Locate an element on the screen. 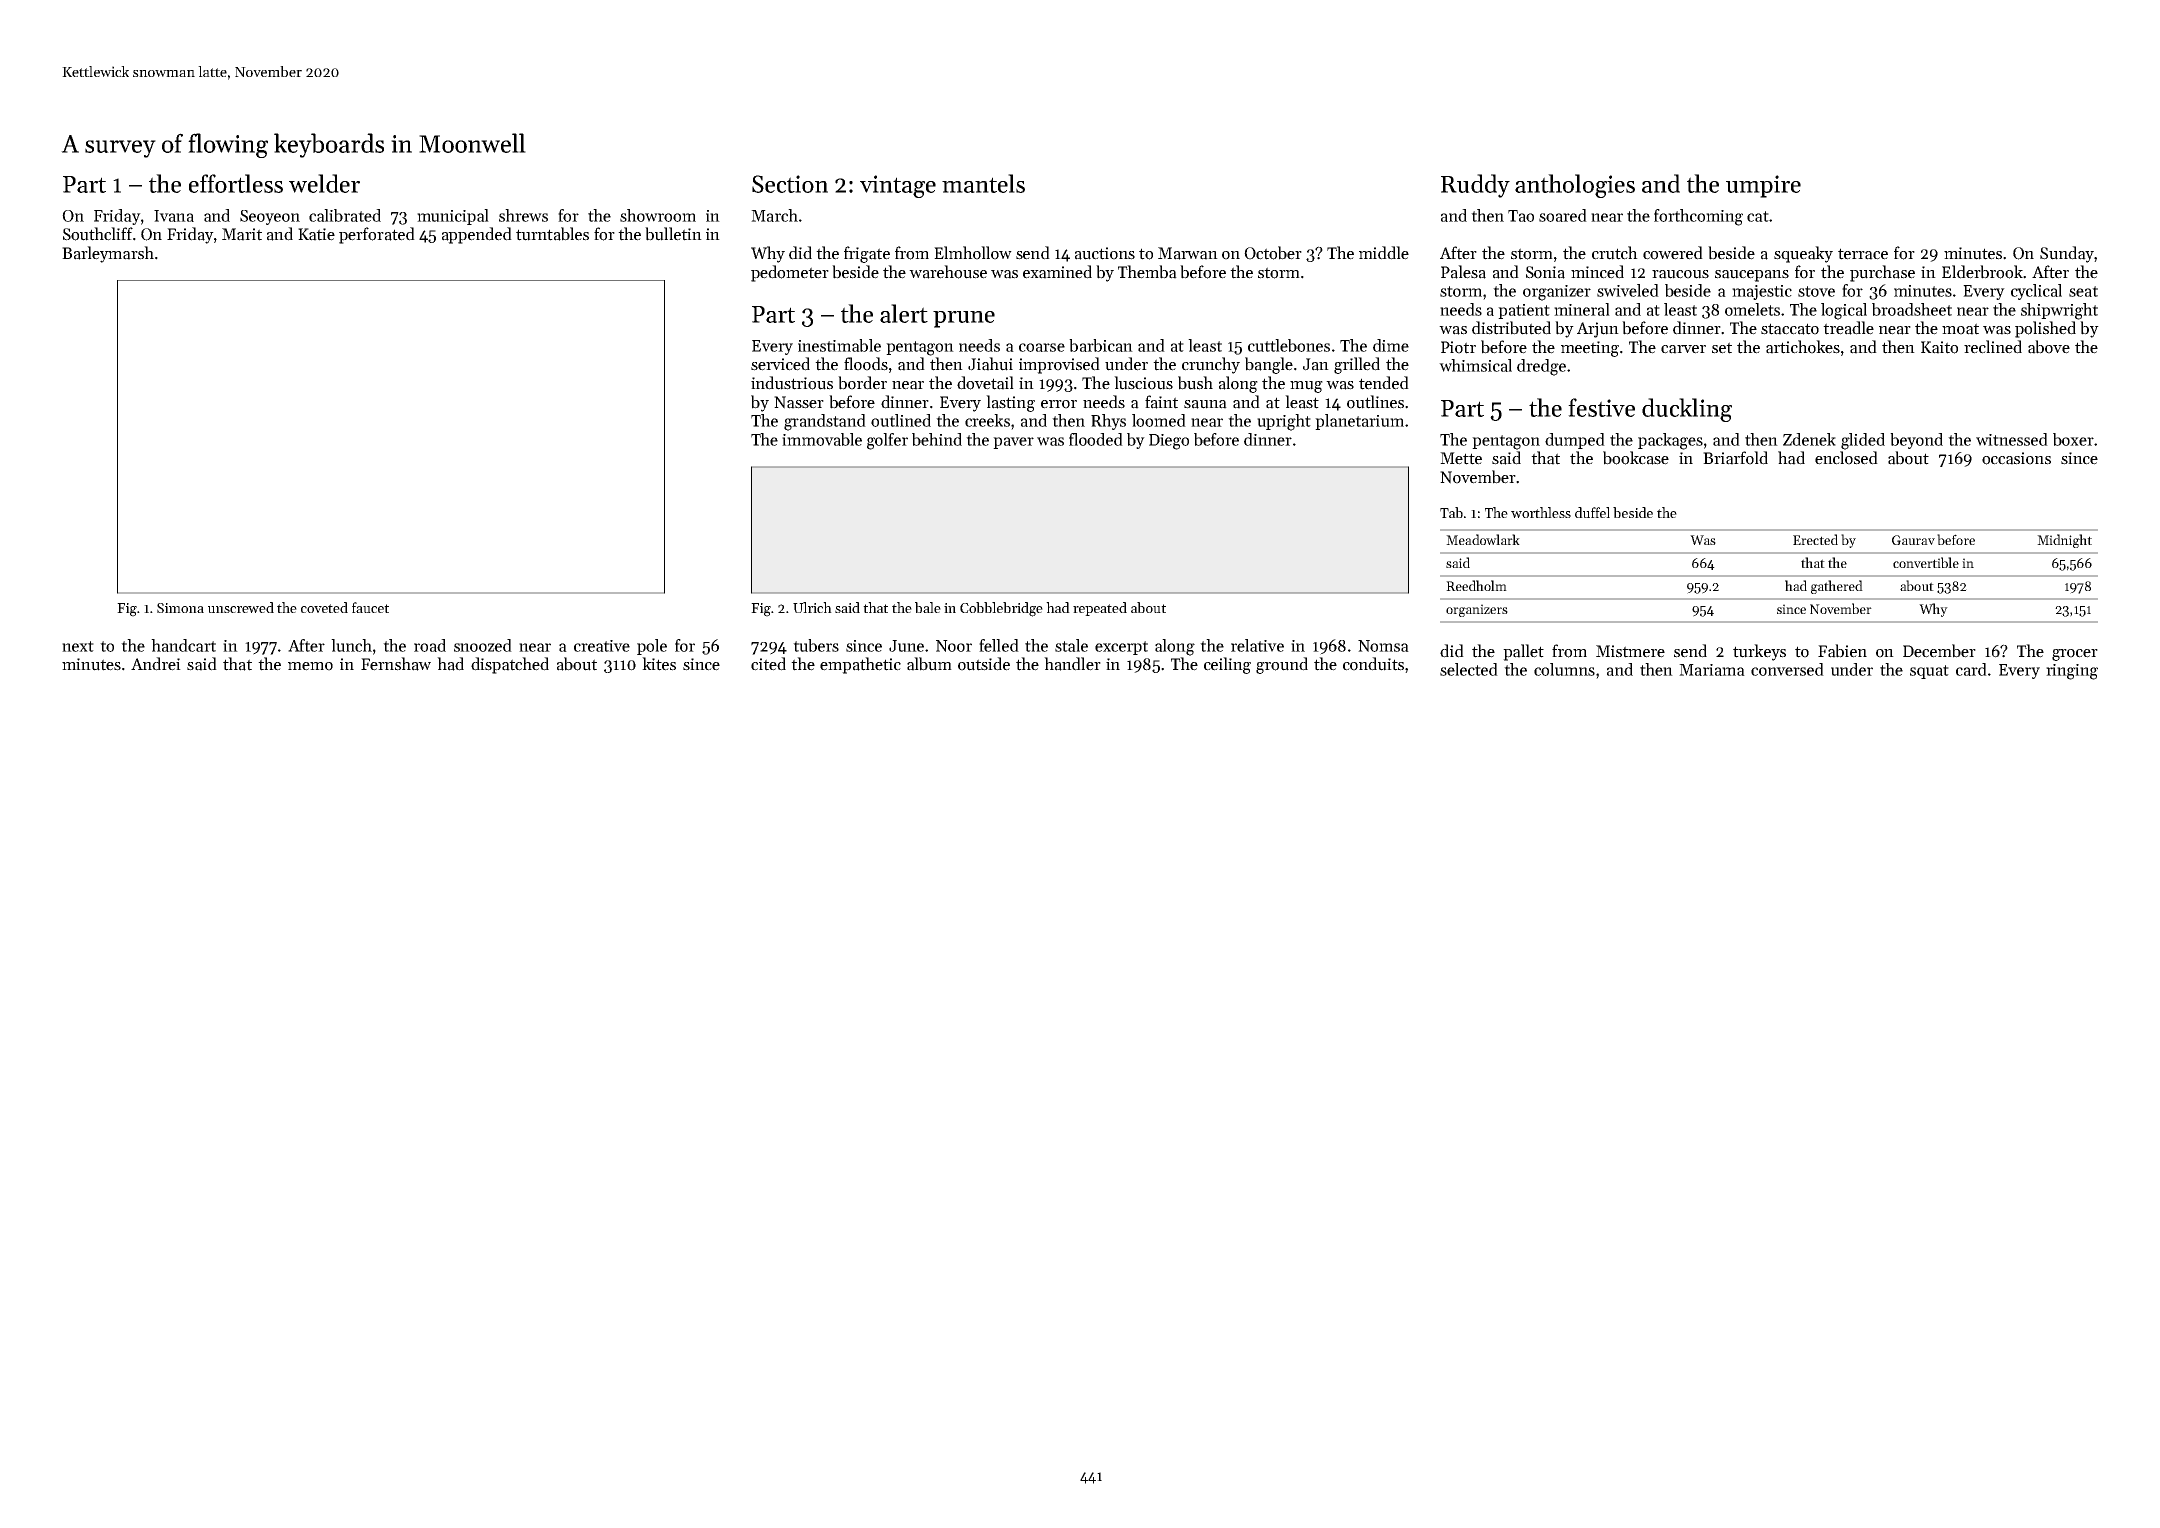 This screenshot has height=1528, width=2160. effortless is located at coordinates (236, 183).
